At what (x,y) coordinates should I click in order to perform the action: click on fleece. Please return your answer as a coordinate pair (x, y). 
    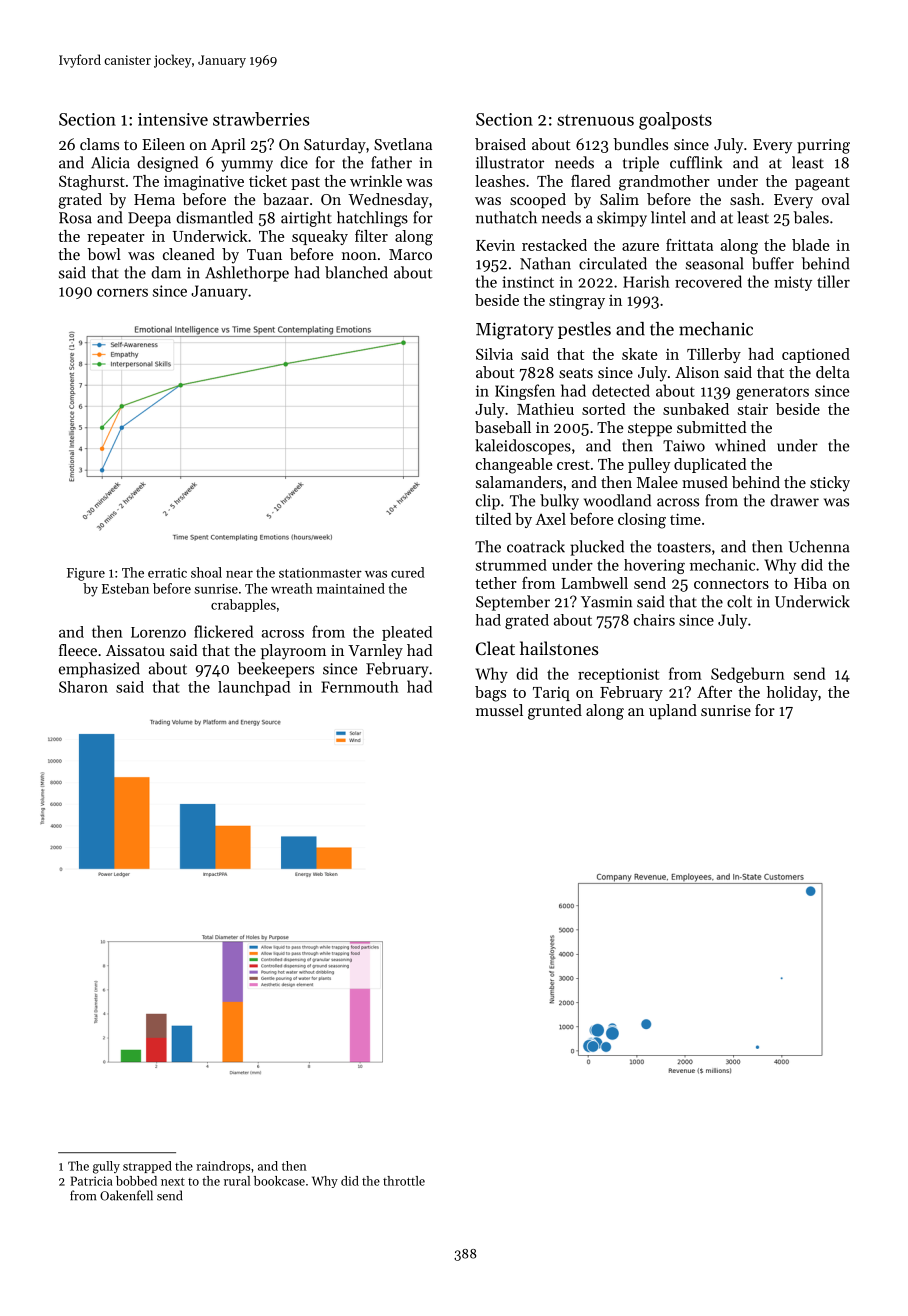
    Looking at the image, I should click on (78, 650).
